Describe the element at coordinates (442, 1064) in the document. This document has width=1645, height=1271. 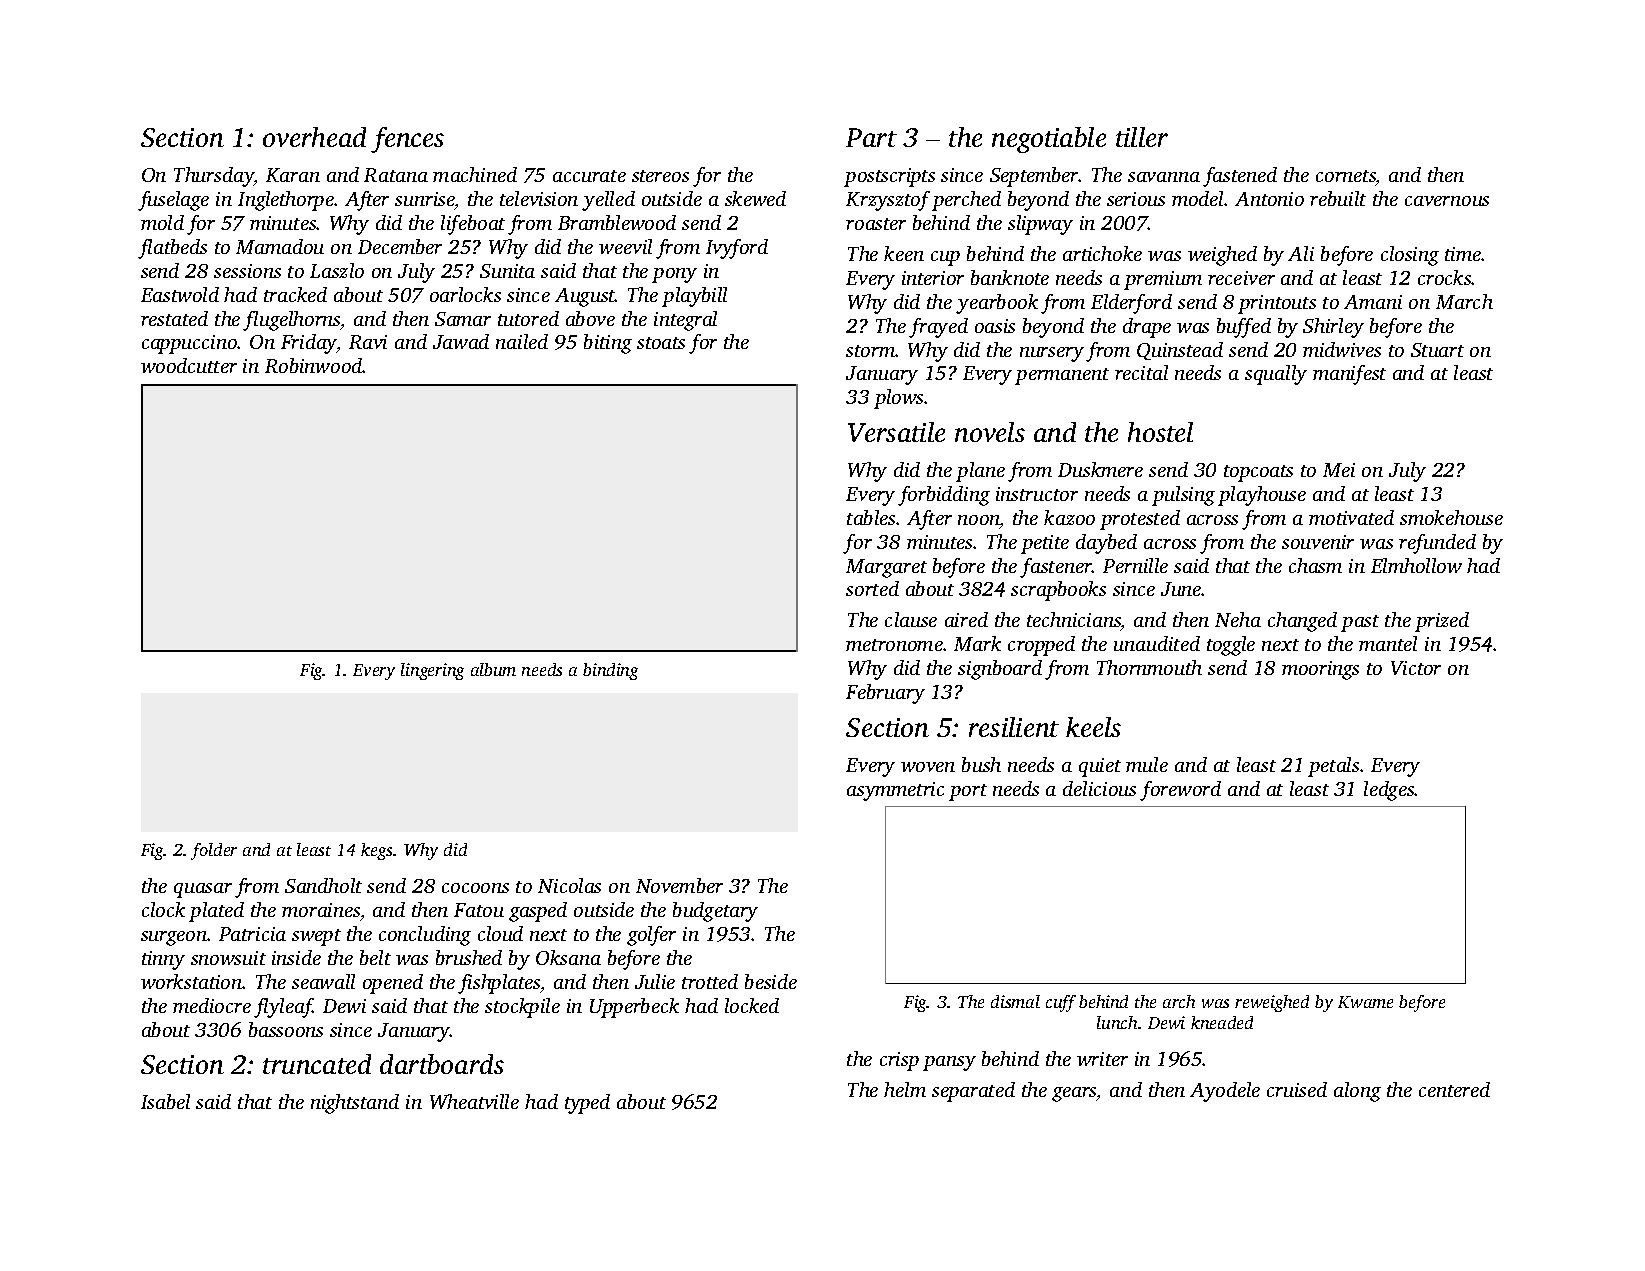
I see `dartboards` at that location.
